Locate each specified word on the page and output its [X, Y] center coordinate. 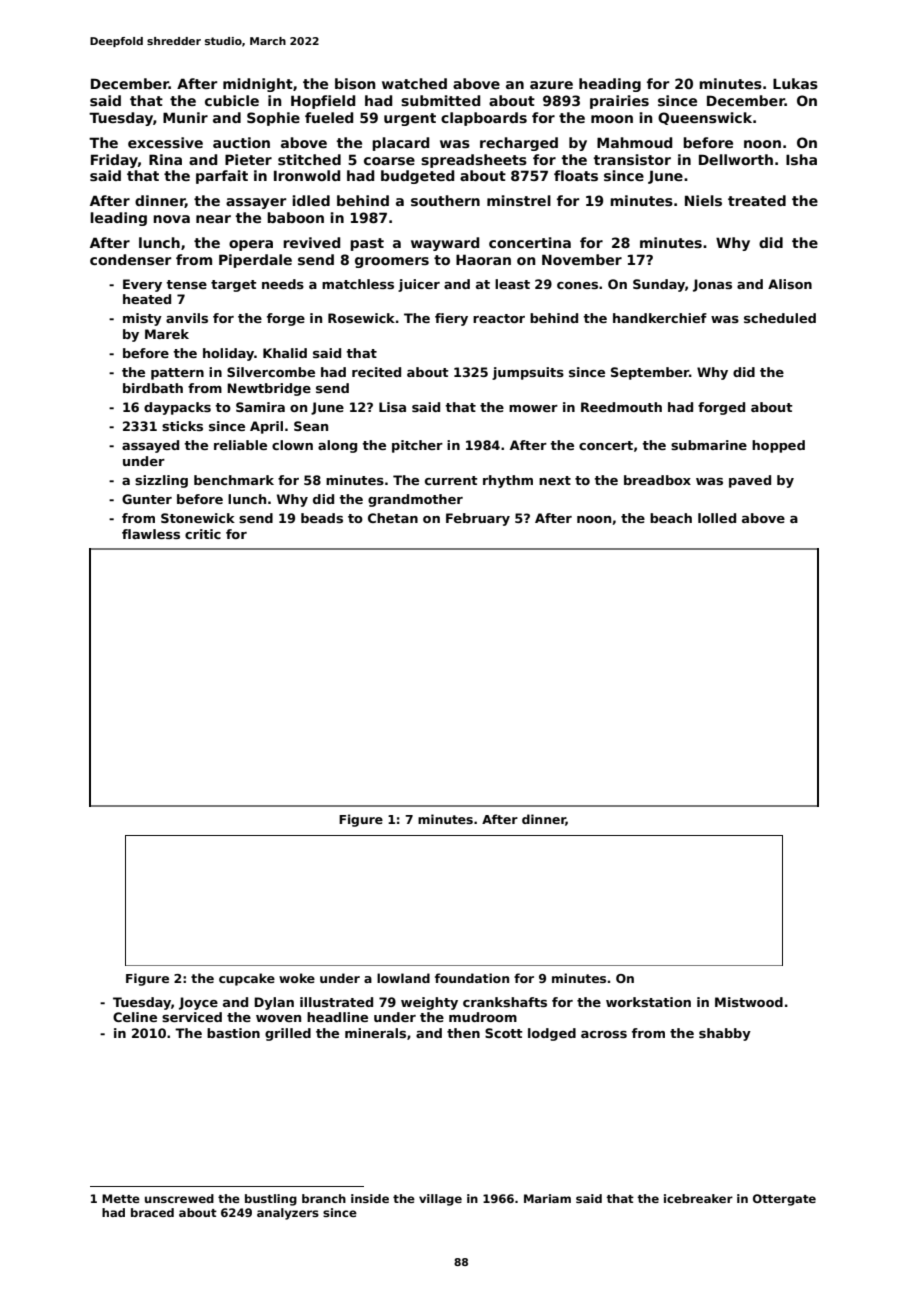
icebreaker [698, 1198]
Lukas [795, 83]
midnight [258, 85]
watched [414, 83]
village [440, 1200]
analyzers [288, 1214]
